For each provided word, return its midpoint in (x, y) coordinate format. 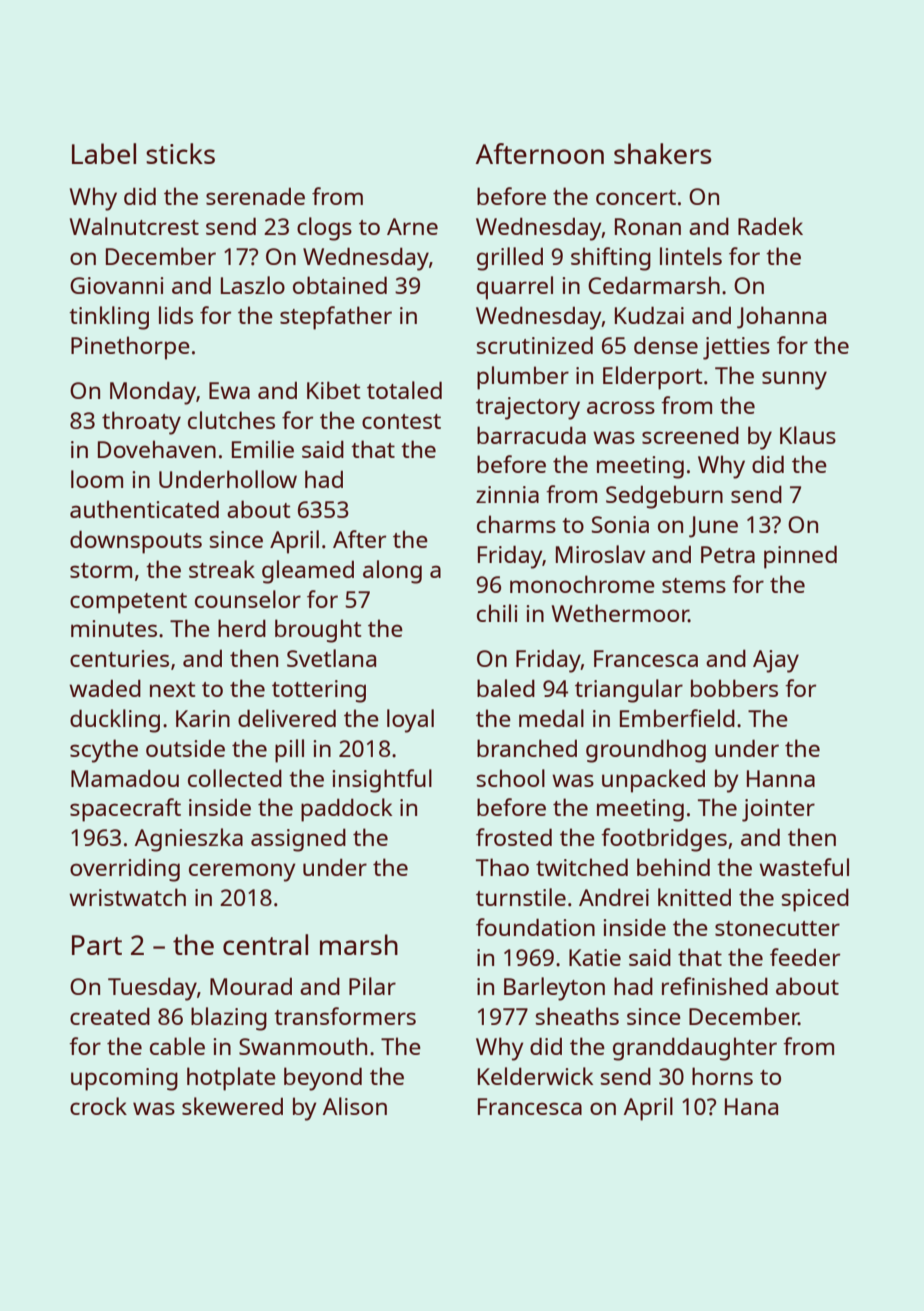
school (511, 778)
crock (98, 1106)
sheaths (577, 1016)
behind (673, 867)
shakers (662, 153)
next (172, 689)
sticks (180, 153)
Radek (770, 226)
